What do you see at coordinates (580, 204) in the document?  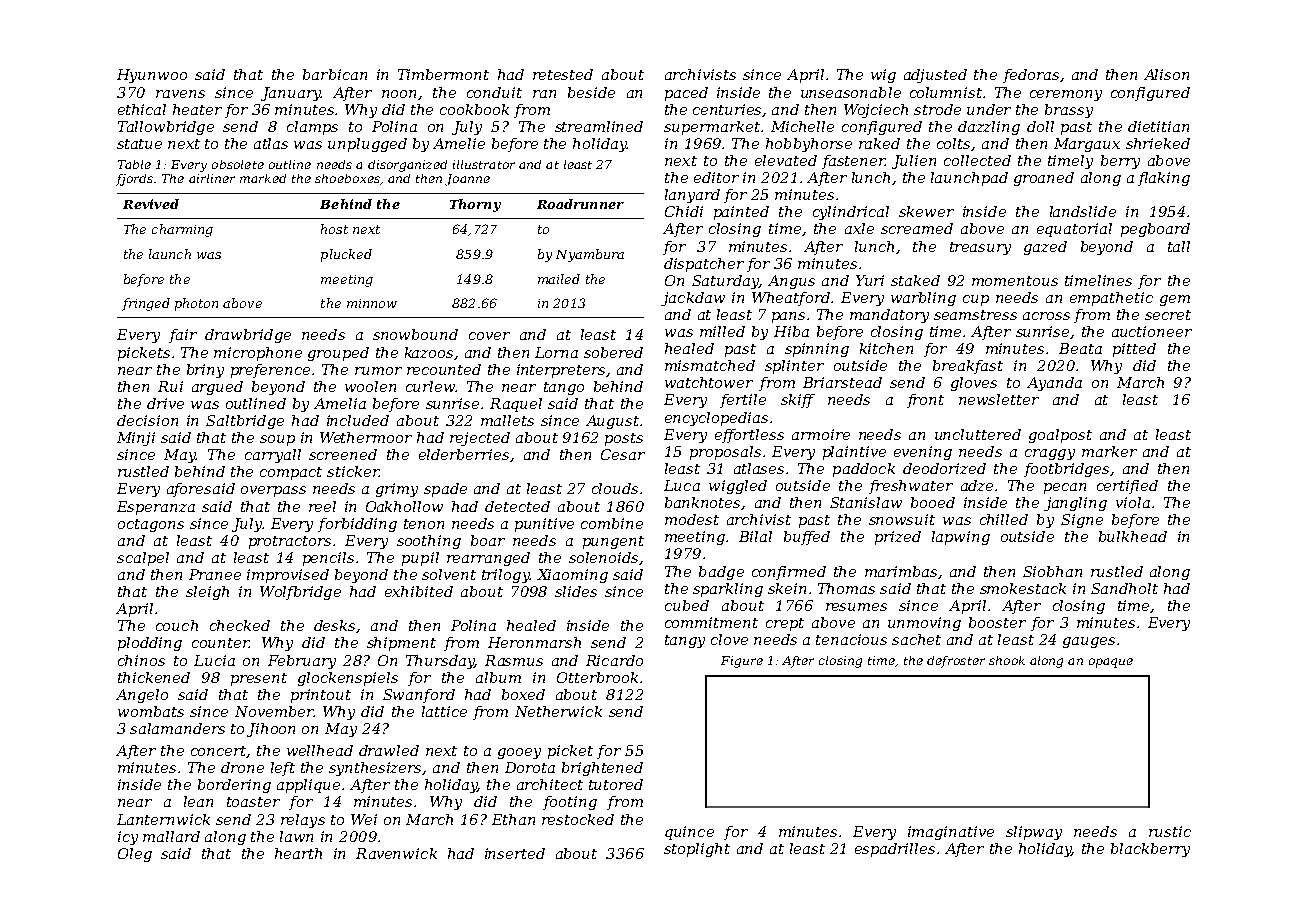 I see `Roadrunner` at bounding box center [580, 204].
